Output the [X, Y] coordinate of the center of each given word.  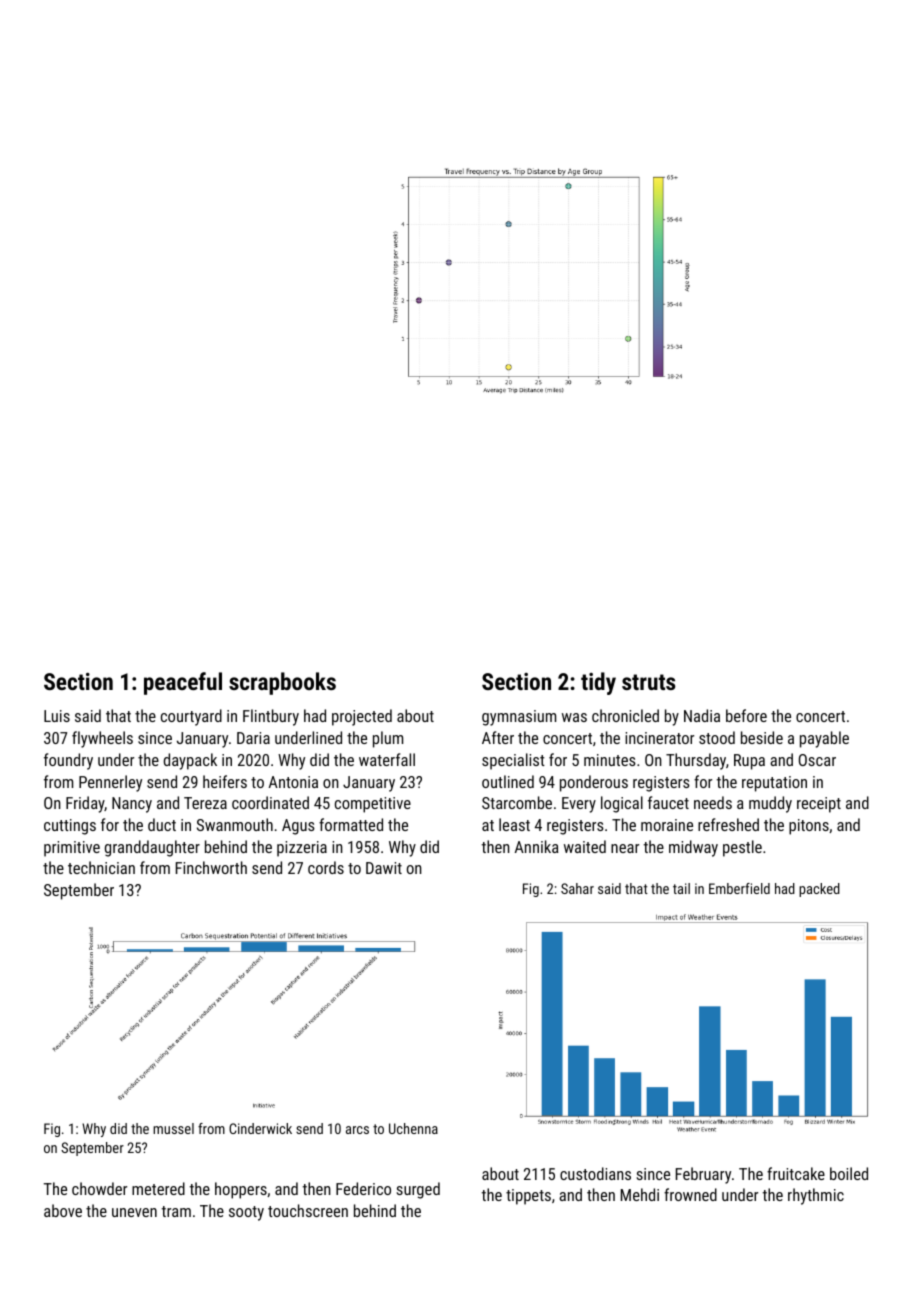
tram [176, 1211]
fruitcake [796, 1173]
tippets [528, 1197]
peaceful [183, 683]
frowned [690, 1194]
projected [362, 717]
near [625, 848]
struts [649, 682]
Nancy [132, 805]
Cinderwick [260, 1128]
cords [326, 867]
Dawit [384, 868]
